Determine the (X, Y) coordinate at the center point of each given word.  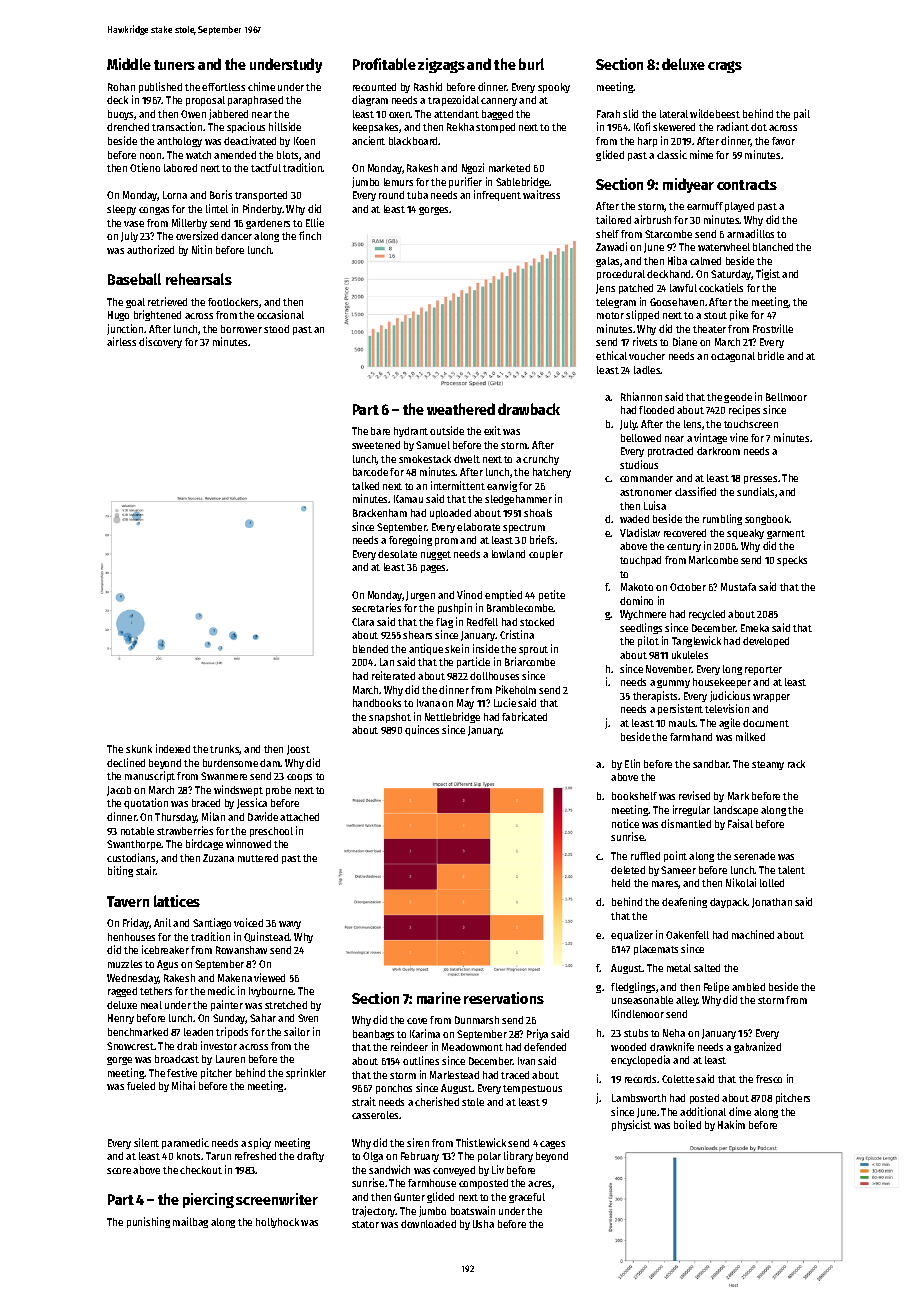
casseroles (375, 1115)
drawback (529, 409)
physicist (631, 1125)
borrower (241, 329)
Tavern (128, 901)
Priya (537, 1034)
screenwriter (277, 1199)
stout (715, 315)
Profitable (384, 64)
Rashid (428, 86)
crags (725, 67)
